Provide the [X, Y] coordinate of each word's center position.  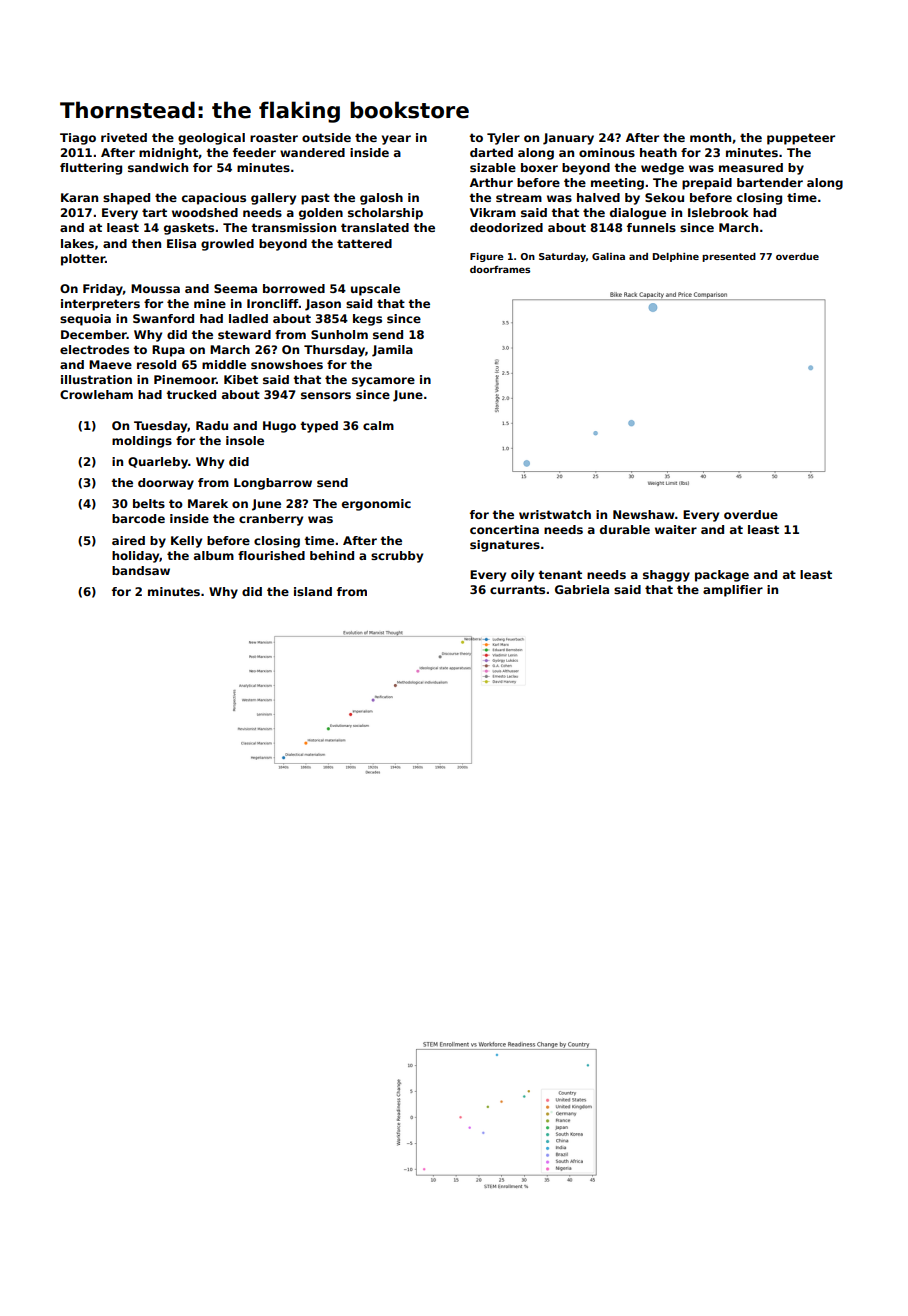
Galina [608, 256]
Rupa [168, 351]
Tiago [78, 139]
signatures [505, 546]
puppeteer [801, 139]
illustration [96, 379]
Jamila [392, 351]
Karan [79, 197]
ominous [607, 152]
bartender [770, 182]
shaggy [666, 576]
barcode [138, 518]
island [313, 591]
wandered [312, 152]
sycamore [383, 382]
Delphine [676, 257]
